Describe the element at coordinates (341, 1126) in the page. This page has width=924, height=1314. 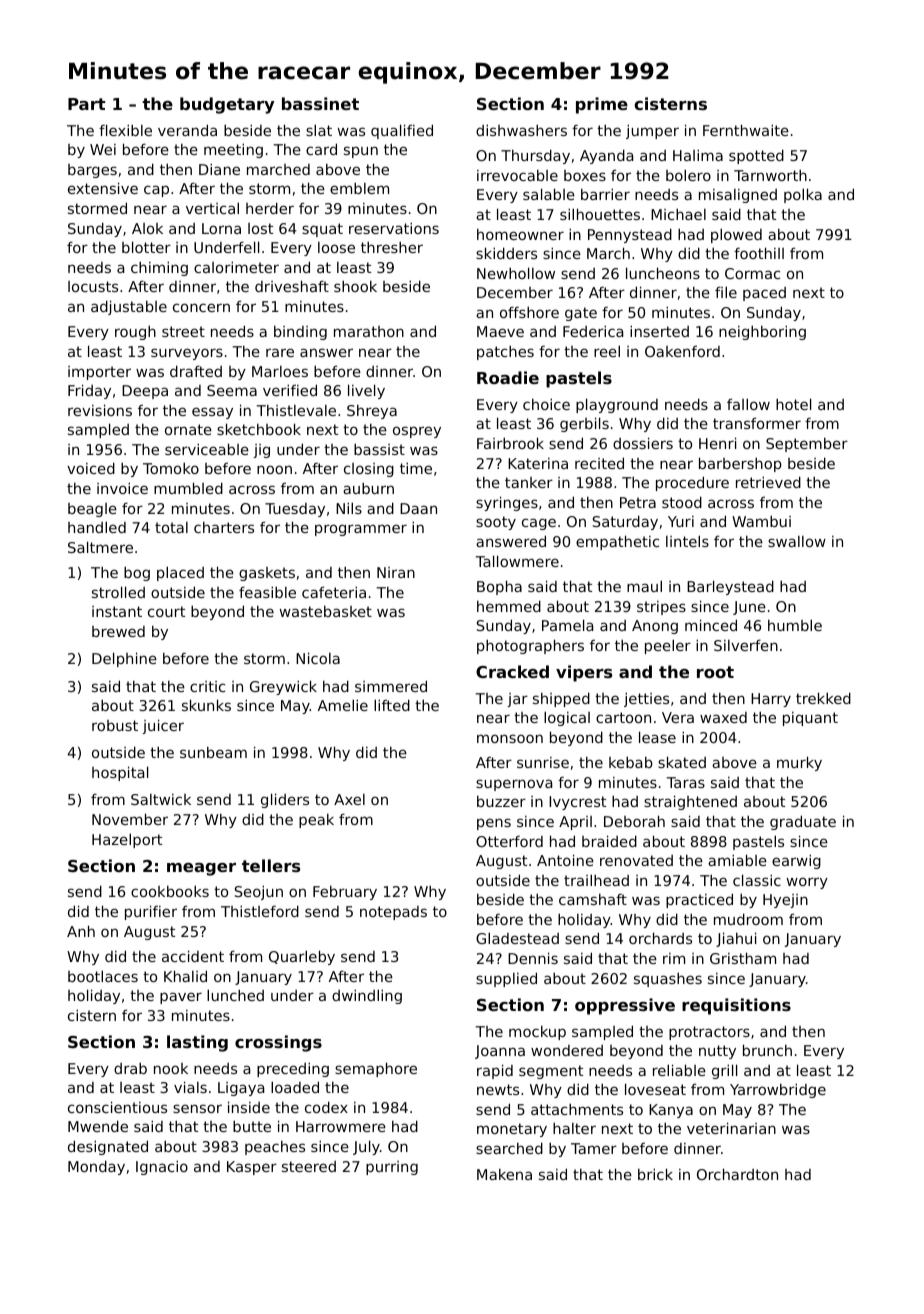
I see `Harrowmere` at that location.
